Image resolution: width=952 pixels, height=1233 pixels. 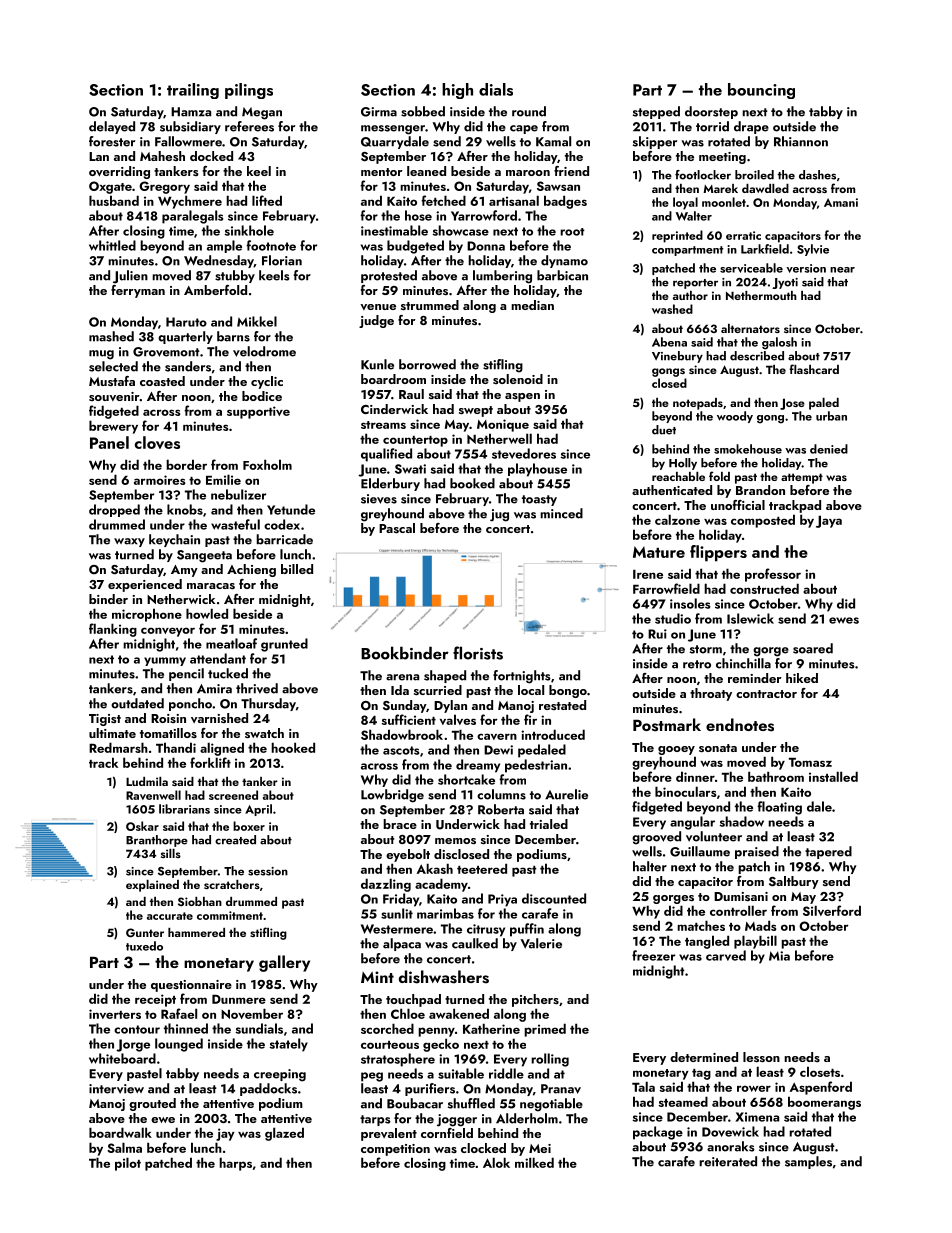 What do you see at coordinates (829, 449) in the image?
I see `denied` at bounding box center [829, 449].
